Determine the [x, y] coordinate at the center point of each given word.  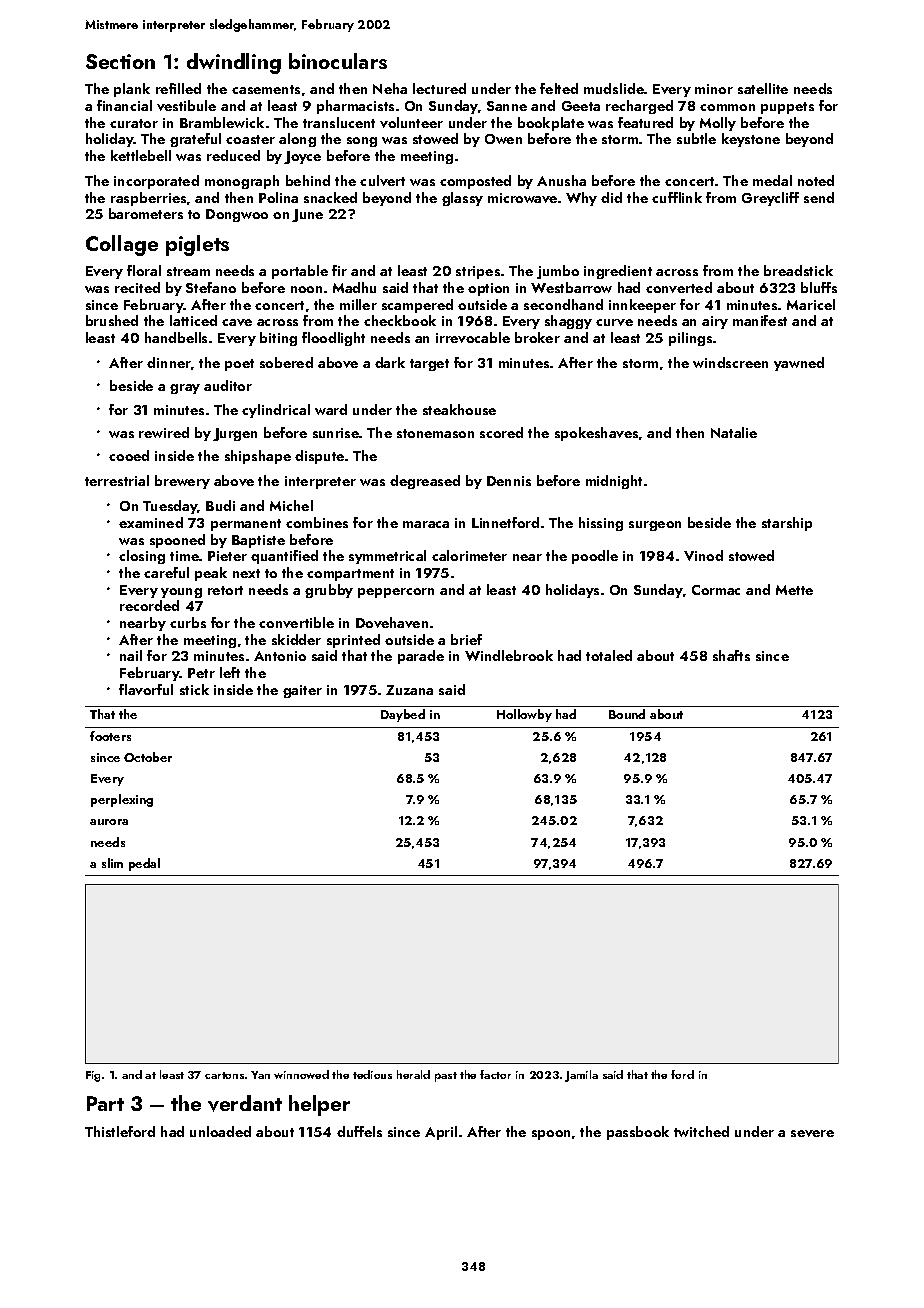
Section [120, 61]
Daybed [403, 715]
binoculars [338, 61]
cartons [224, 1075]
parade [421, 657]
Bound [627, 714]
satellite [763, 88]
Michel [291, 505]
